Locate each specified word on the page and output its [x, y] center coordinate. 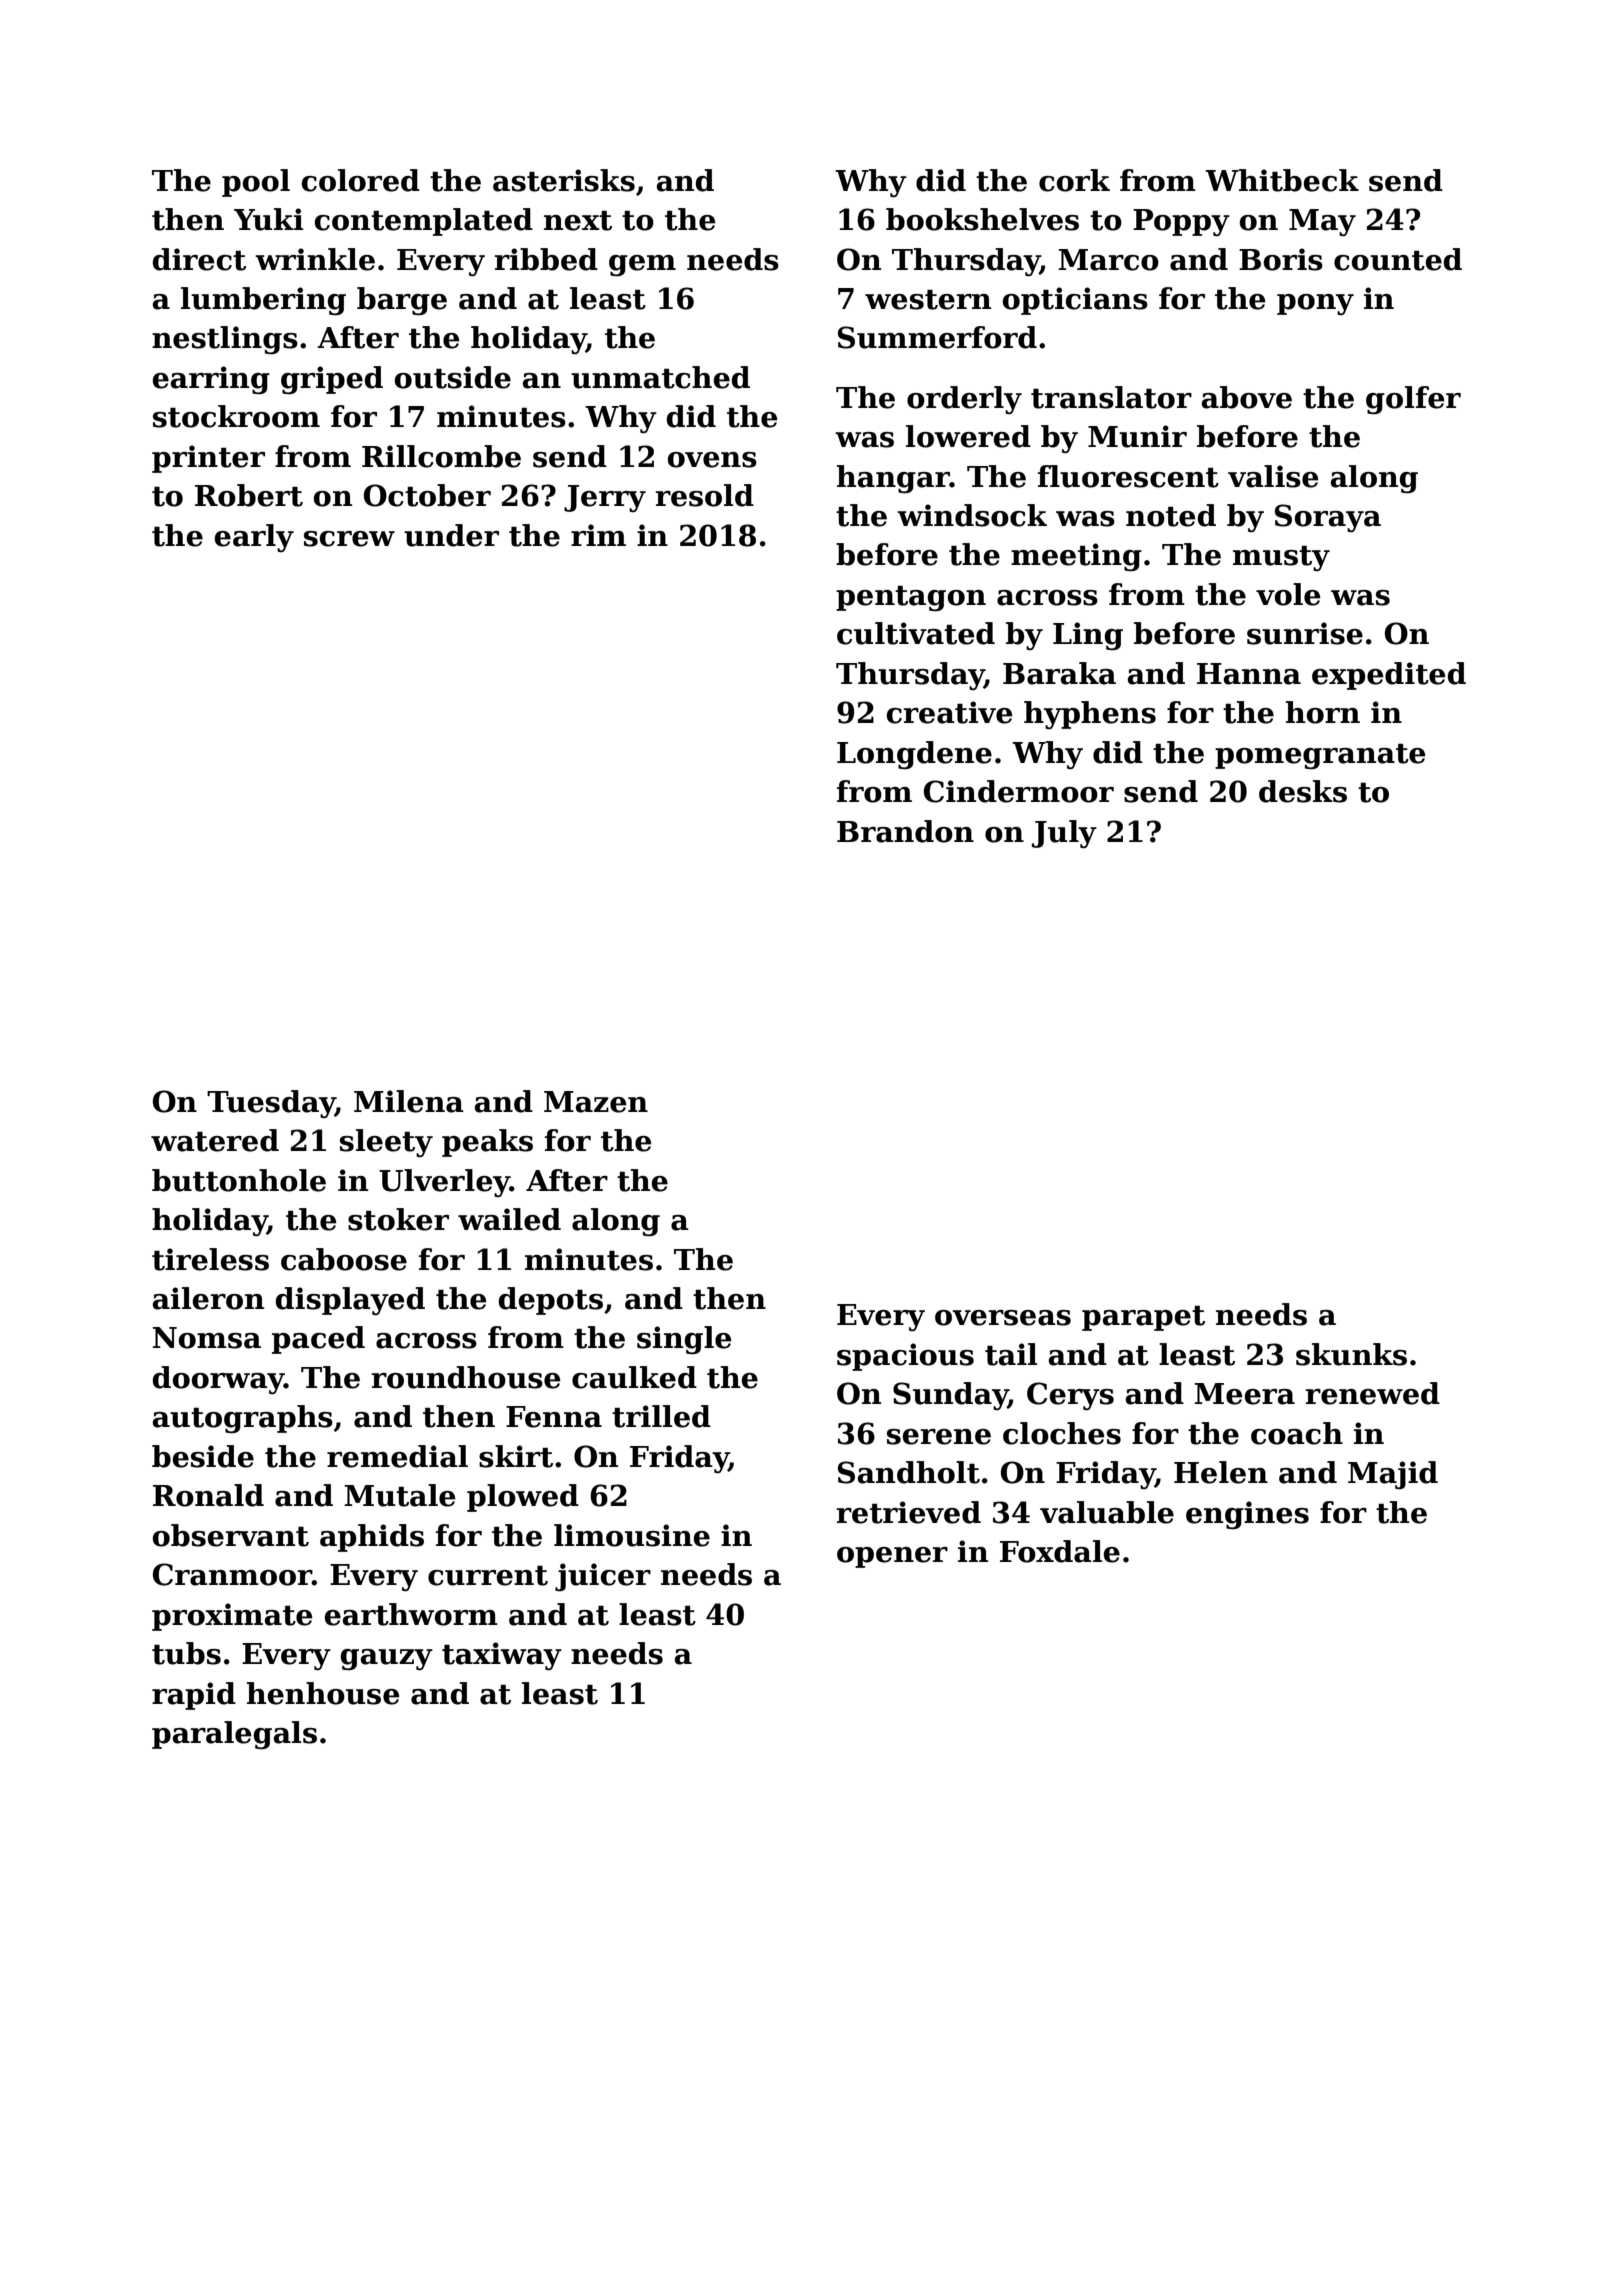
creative [949, 712]
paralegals [234, 1735]
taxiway [502, 1656]
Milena [409, 1101]
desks [1303, 791]
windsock [972, 515]
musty [1281, 558]
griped [332, 380]
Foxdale [1060, 1551]
